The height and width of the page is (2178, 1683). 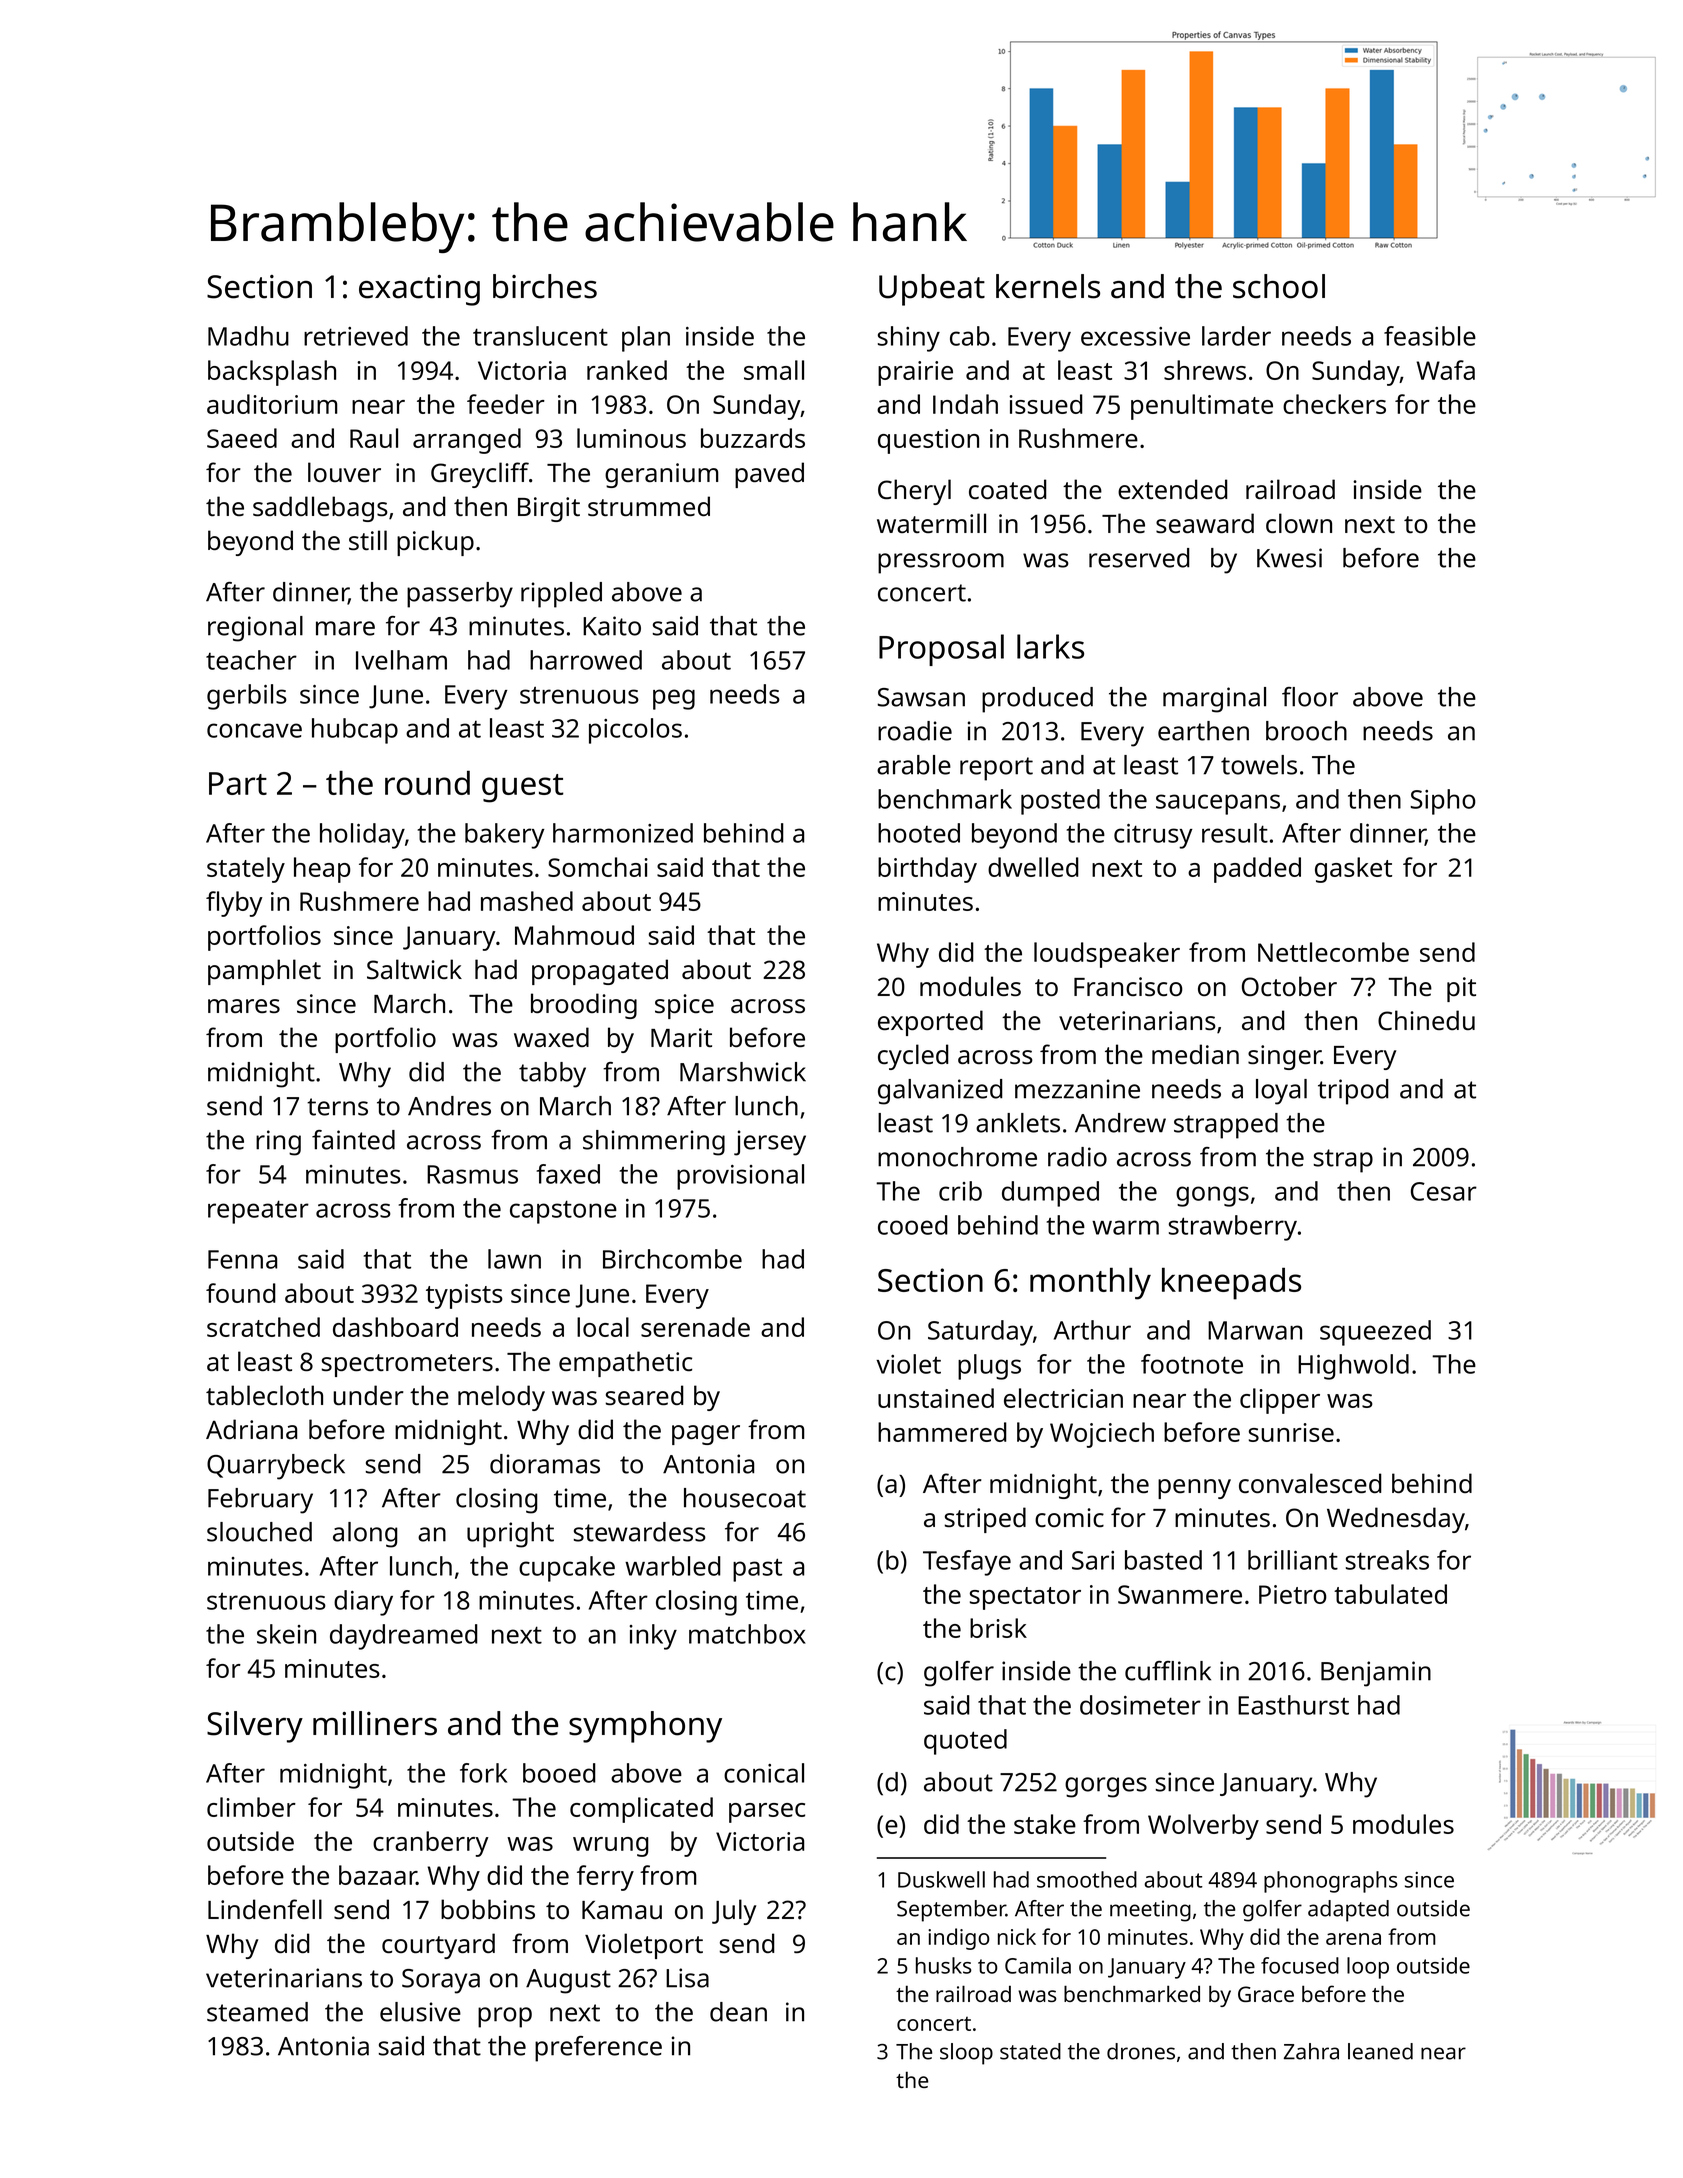 What do you see at coordinates (1299, 523) in the page?
I see `clown` at bounding box center [1299, 523].
